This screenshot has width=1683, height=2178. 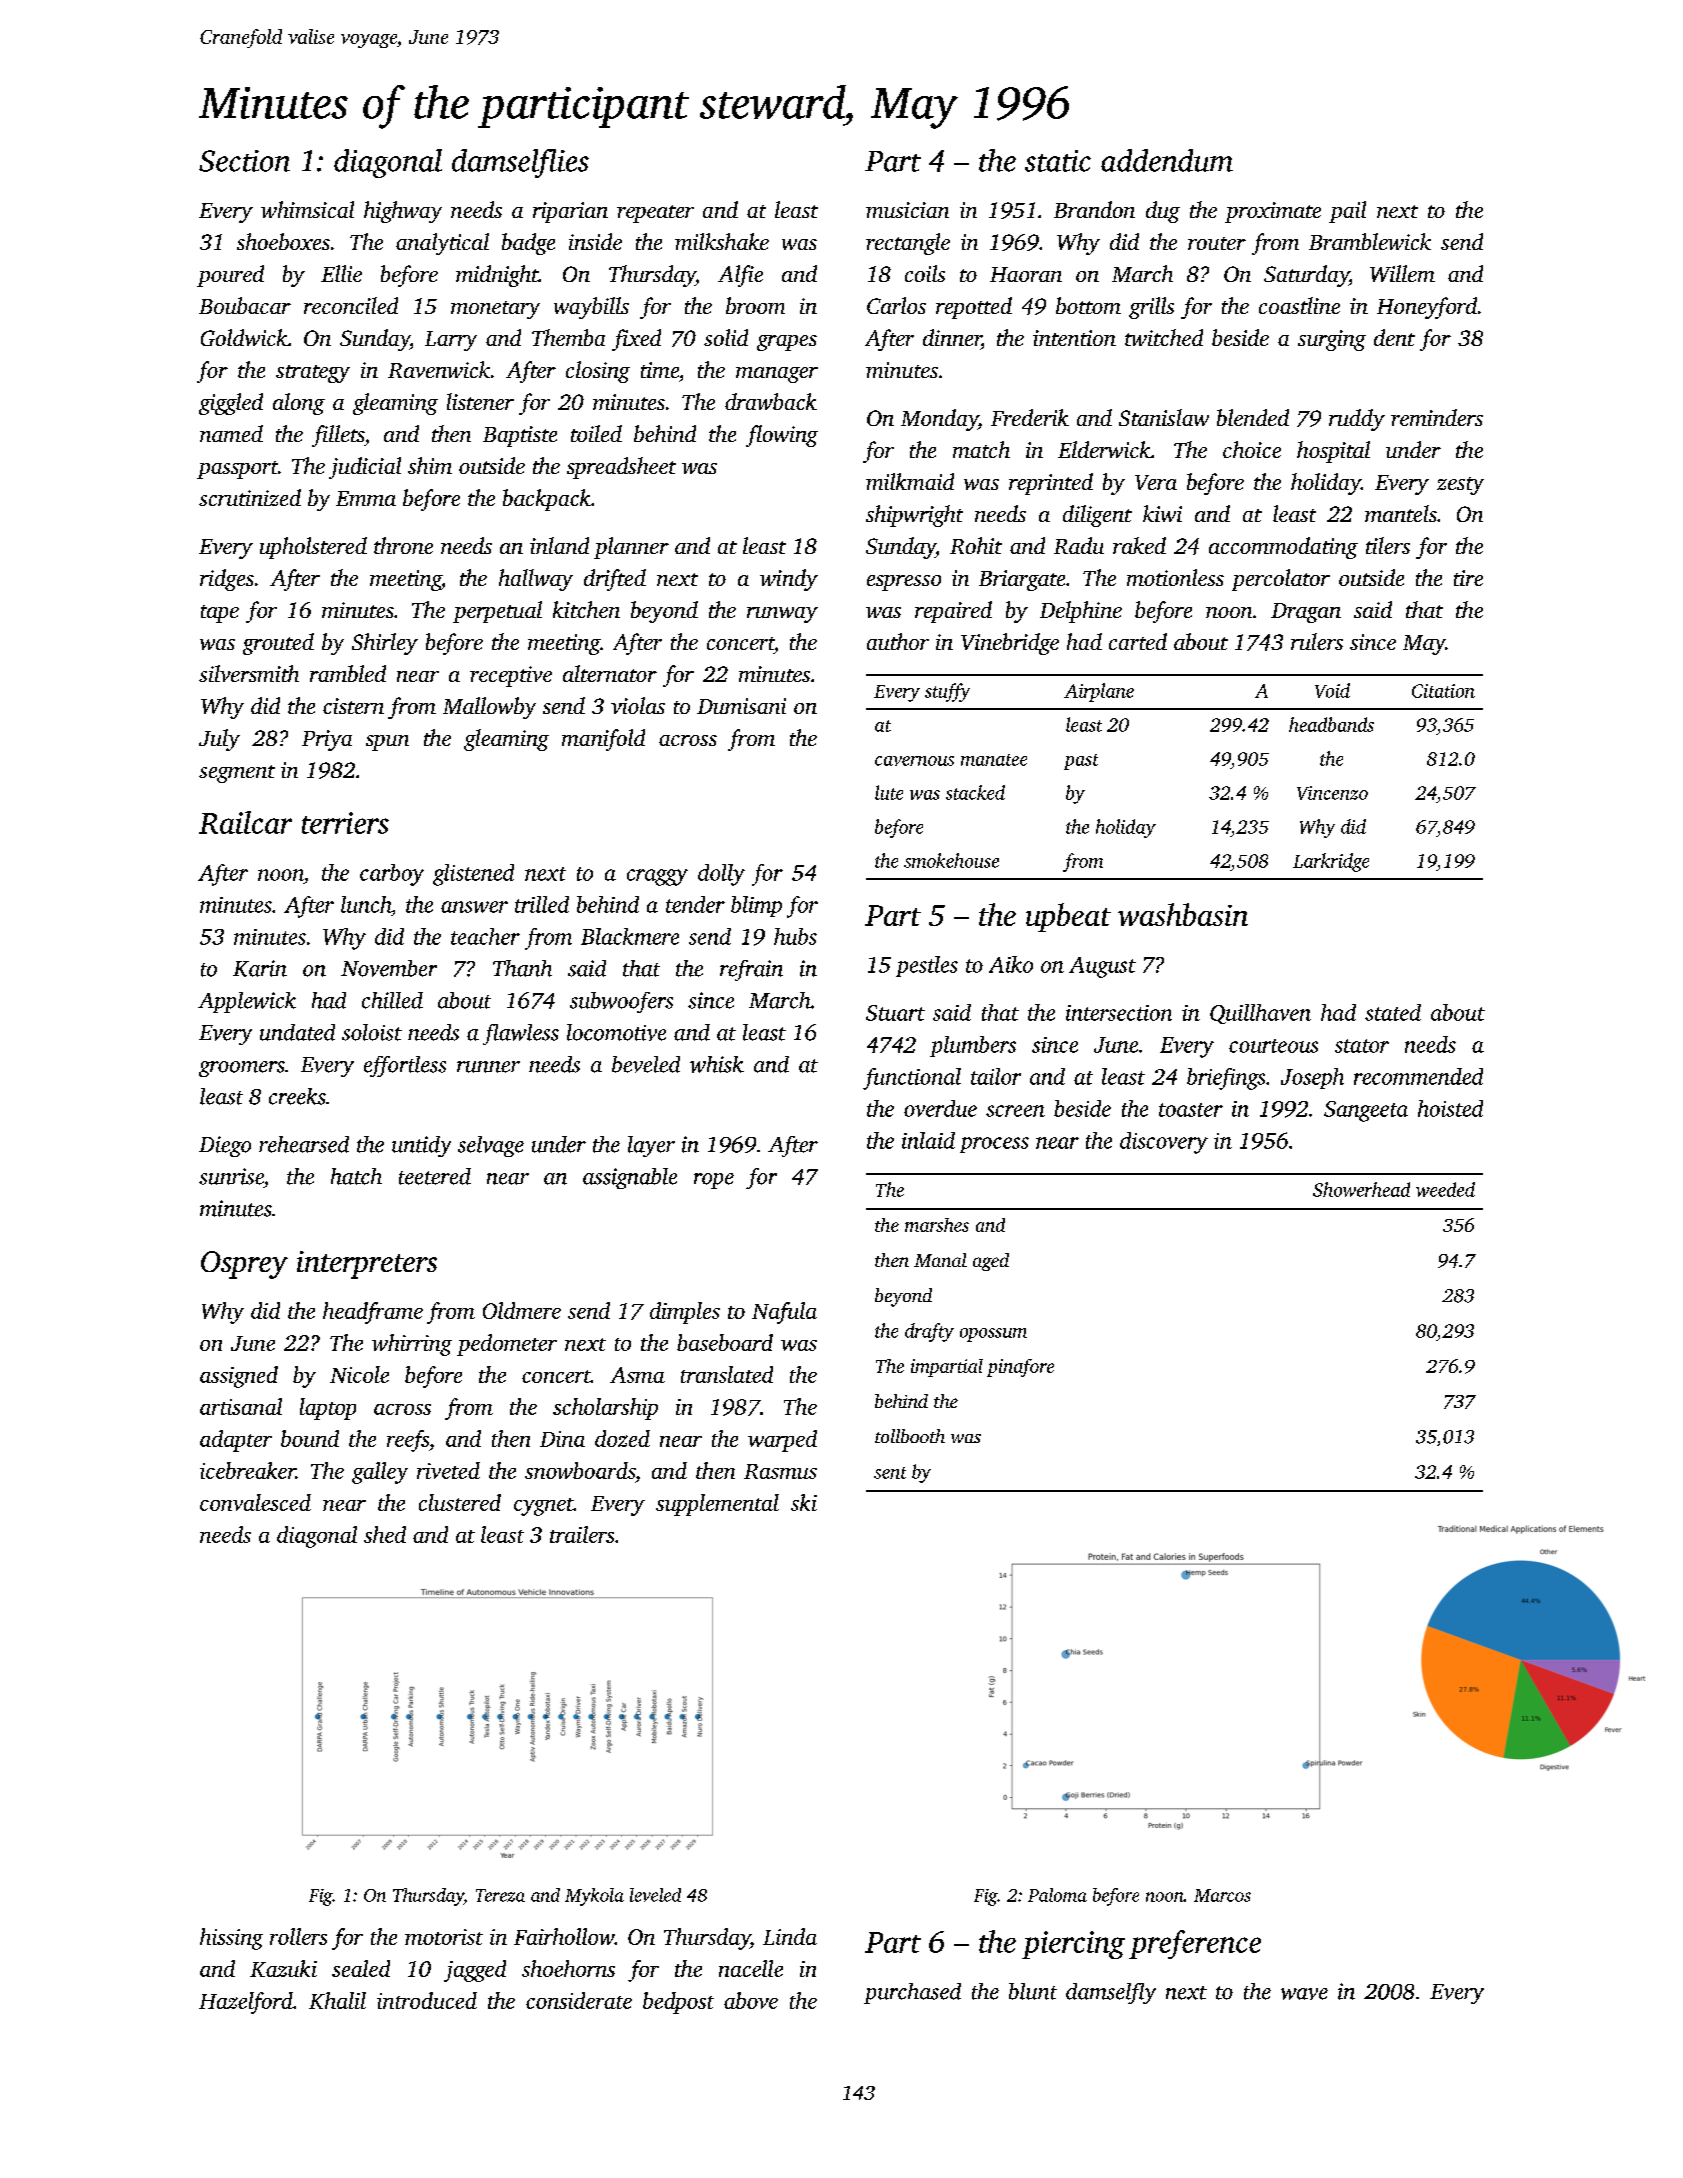 What do you see at coordinates (1347, 212) in the screenshot?
I see `pail` at bounding box center [1347, 212].
